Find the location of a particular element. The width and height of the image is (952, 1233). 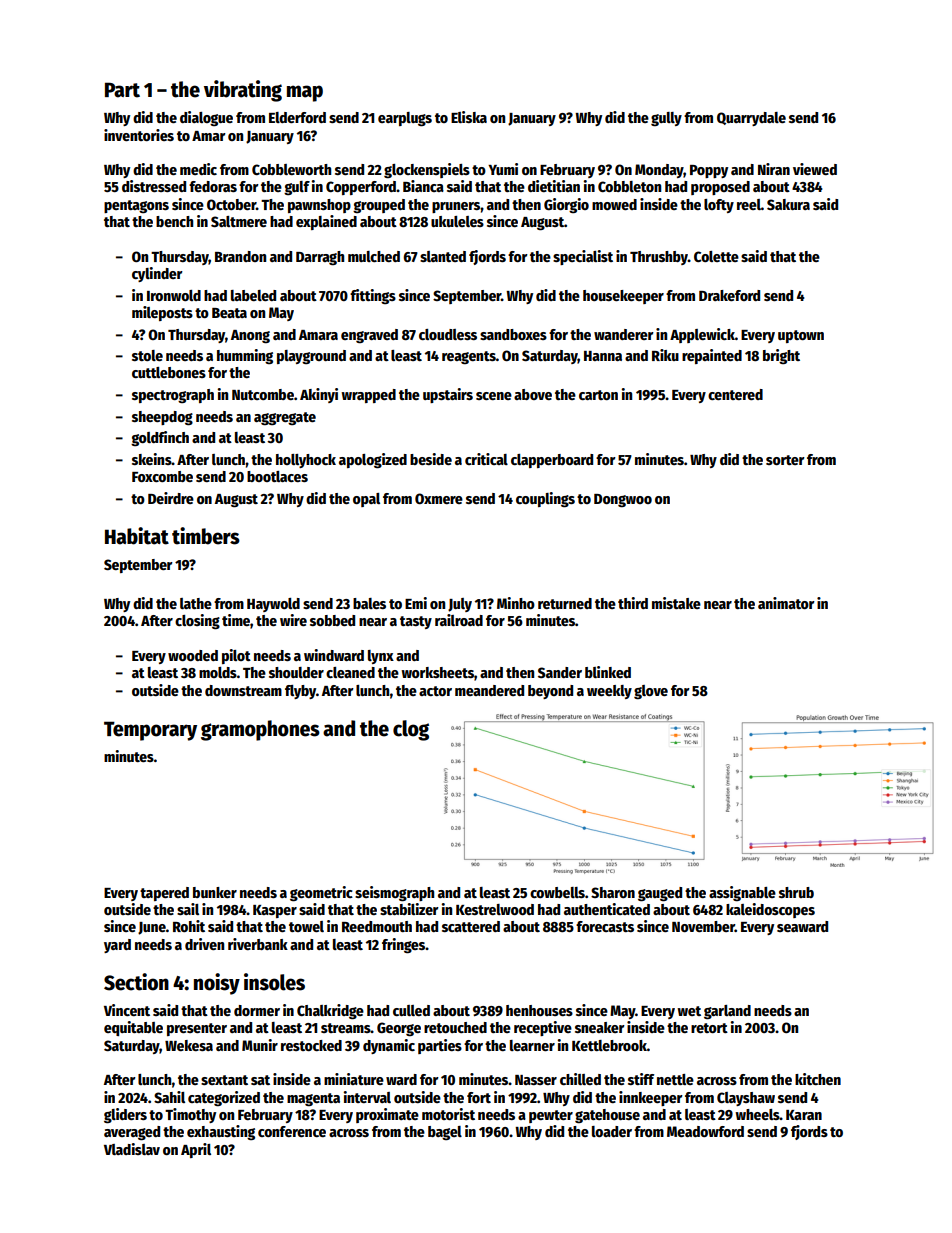

housekeeper is located at coordinates (623, 297).
